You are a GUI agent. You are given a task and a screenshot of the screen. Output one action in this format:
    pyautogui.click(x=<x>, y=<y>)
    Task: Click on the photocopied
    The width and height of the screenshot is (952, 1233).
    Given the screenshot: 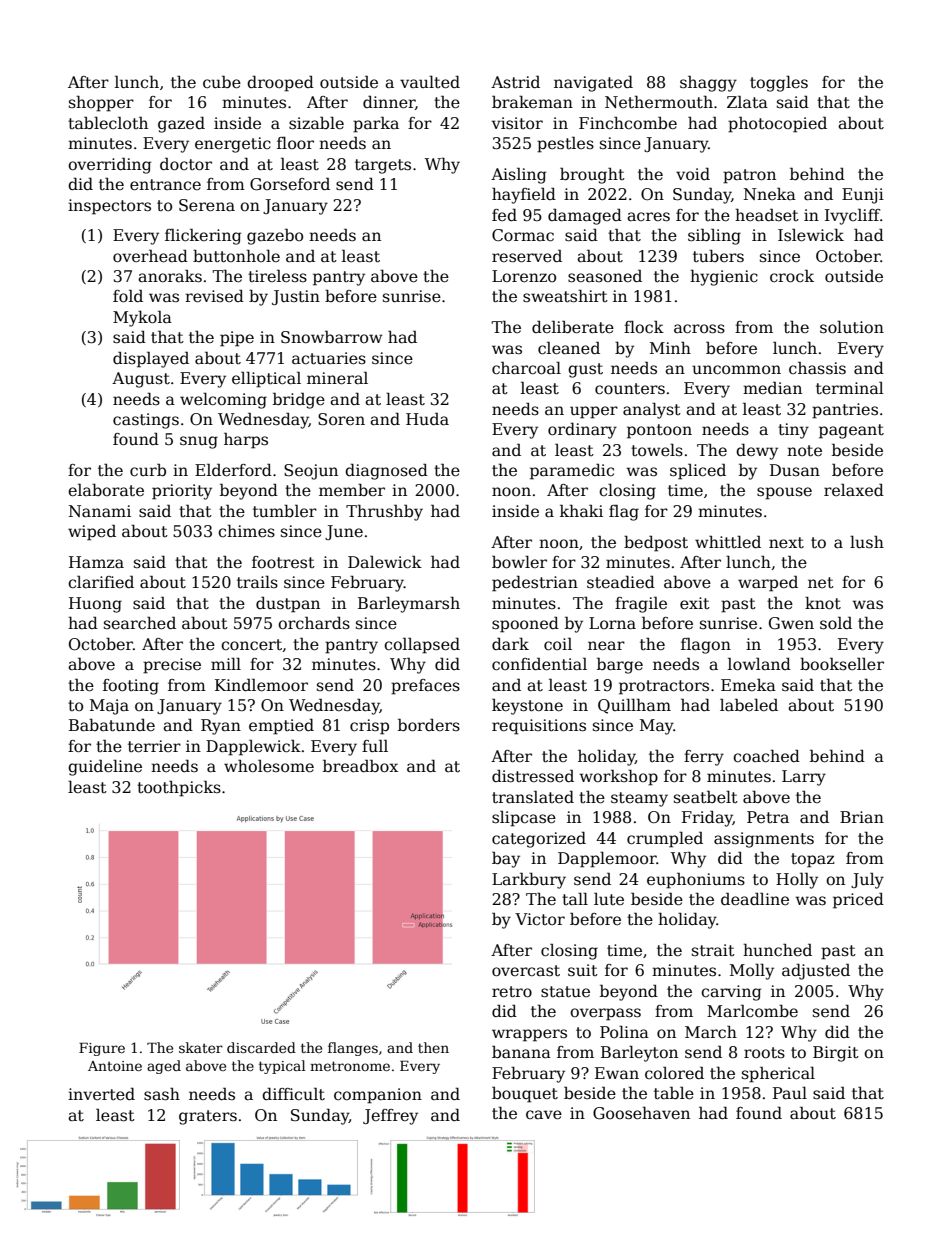 What is the action you would take?
    pyautogui.click(x=777, y=124)
